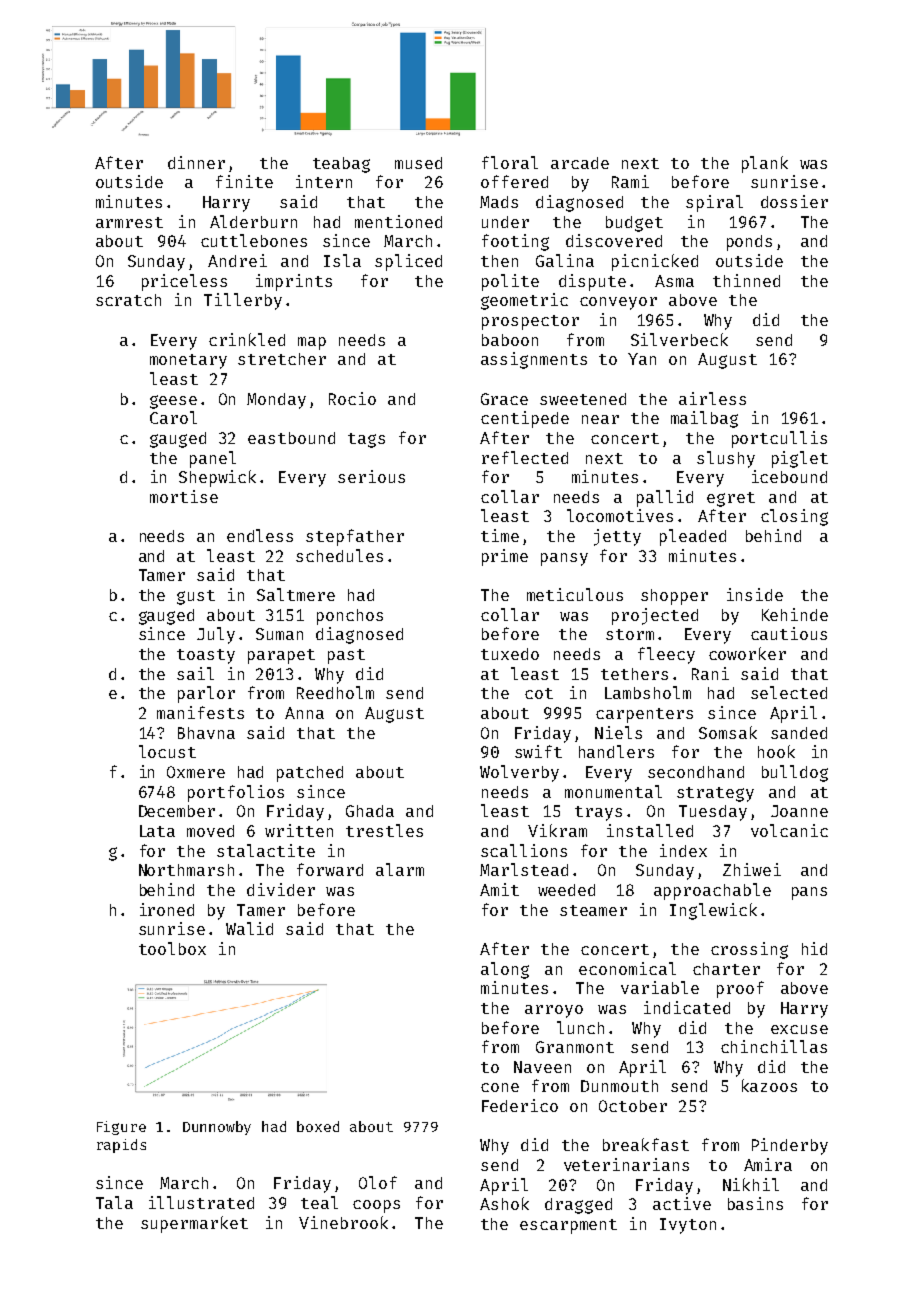  I want to click on armrest, so click(129, 222).
